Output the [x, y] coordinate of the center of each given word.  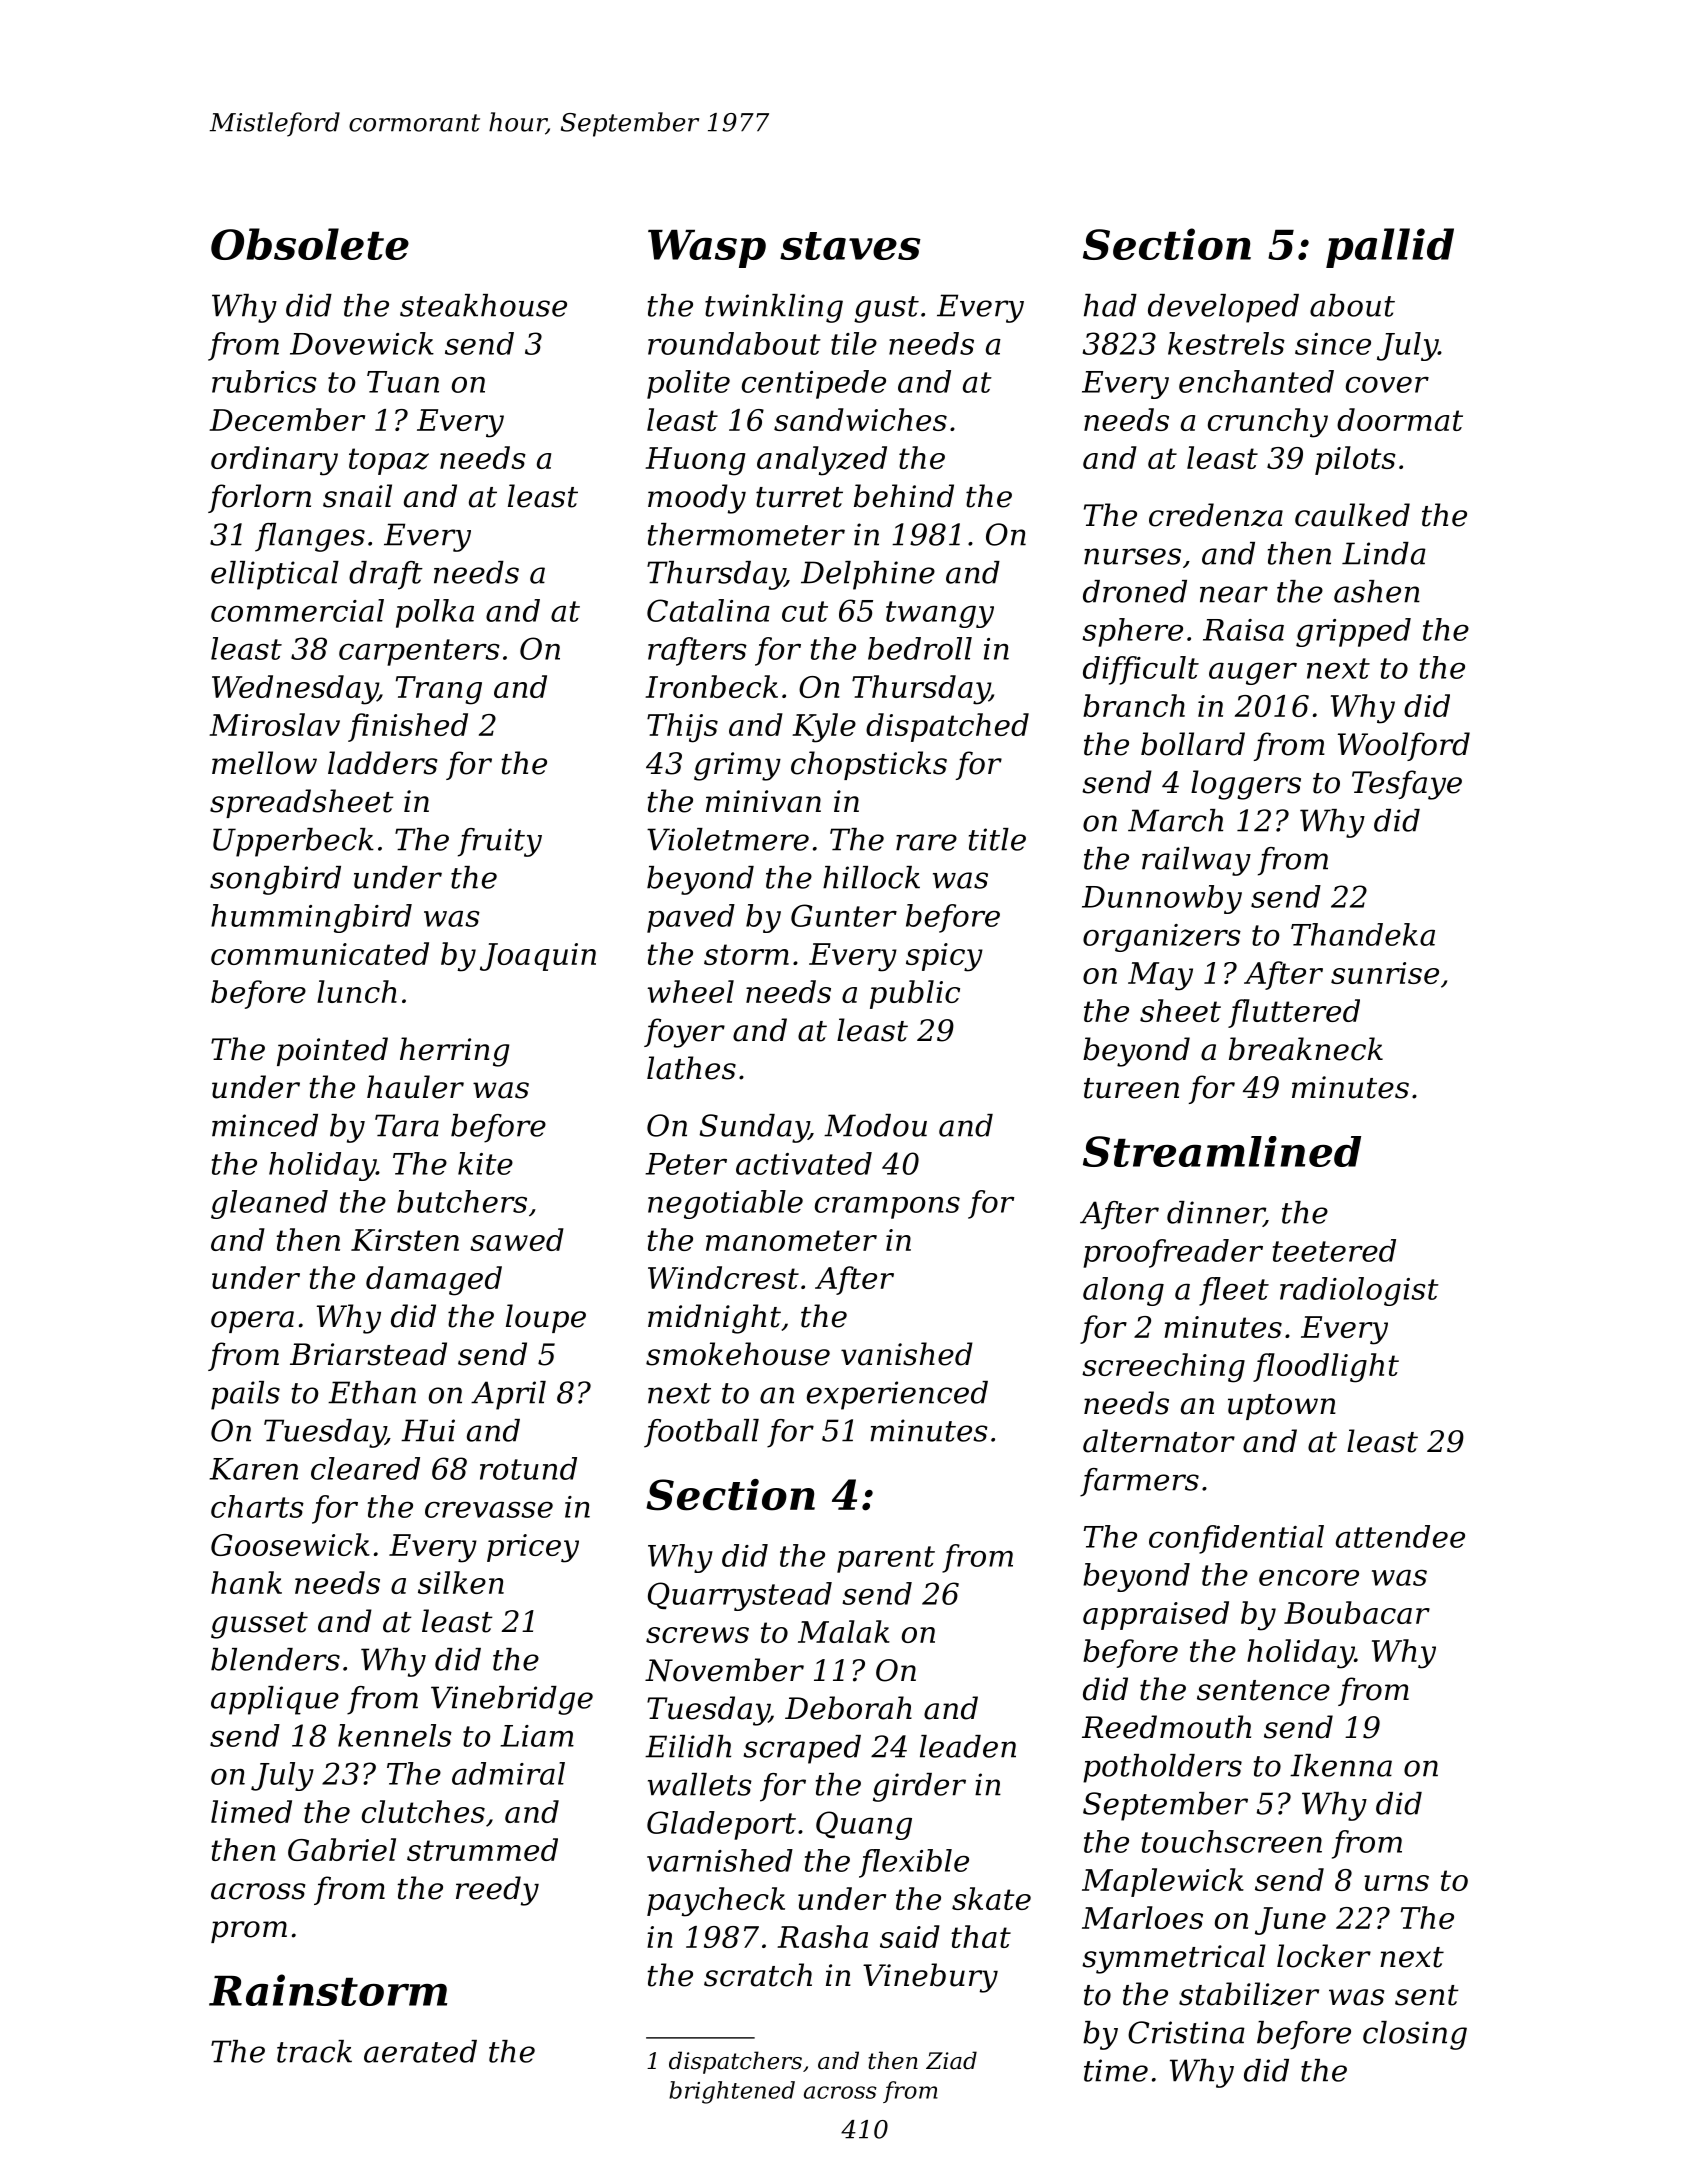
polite [688, 384]
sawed [517, 1239]
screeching [1163, 1368]
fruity [500, 842]
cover [1387, 385]
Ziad [951, 2060]
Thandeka [1363, 934]
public [915, 994]
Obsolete [310, 244]
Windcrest [723, 1277]
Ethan [372, 1392]
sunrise [1385, 973]
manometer [791, 1240]
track [314, 2051]
